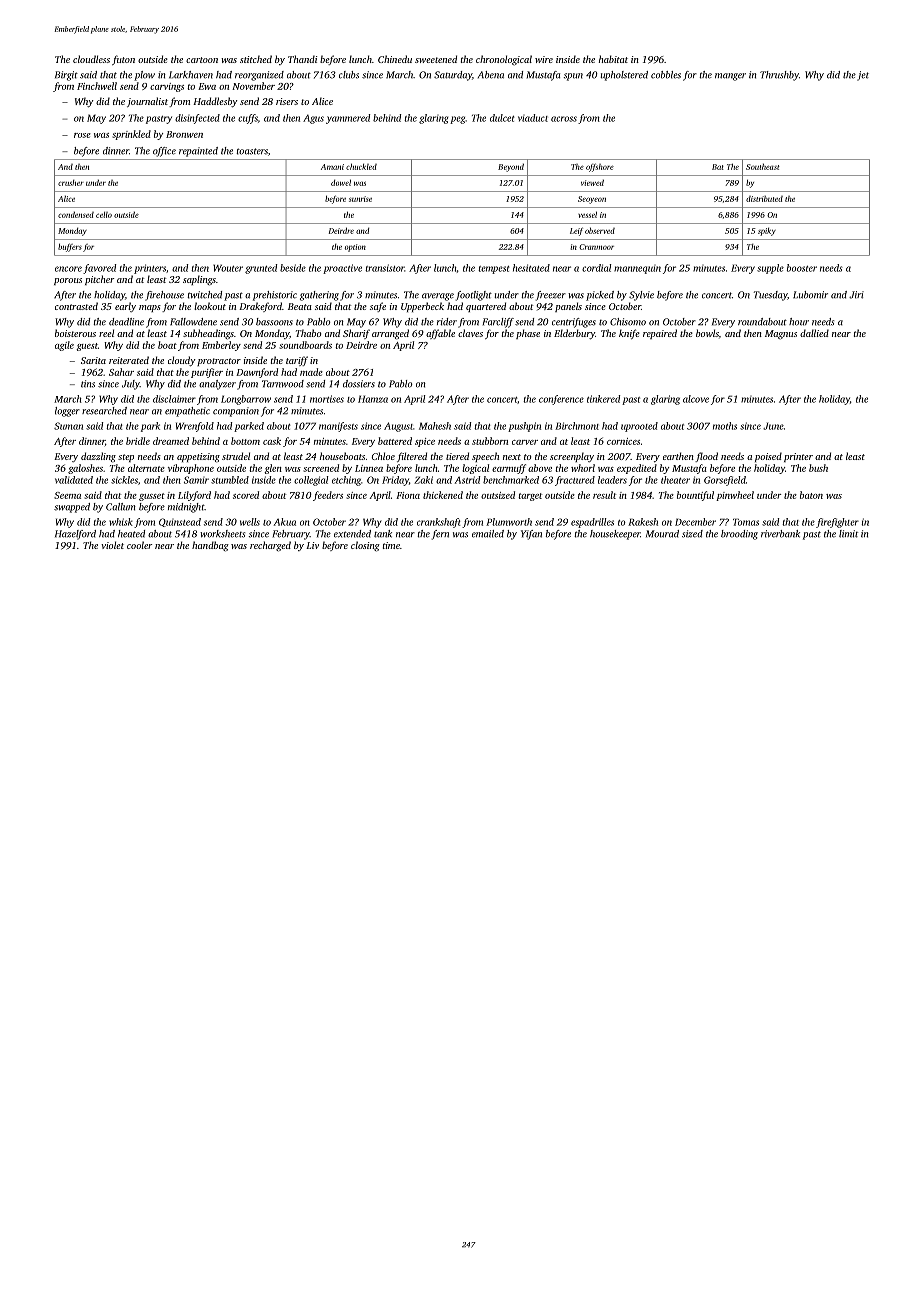 The width and height of the screenshot is (924, 1308). I want to click on Mahesh, so click(435, 426).
